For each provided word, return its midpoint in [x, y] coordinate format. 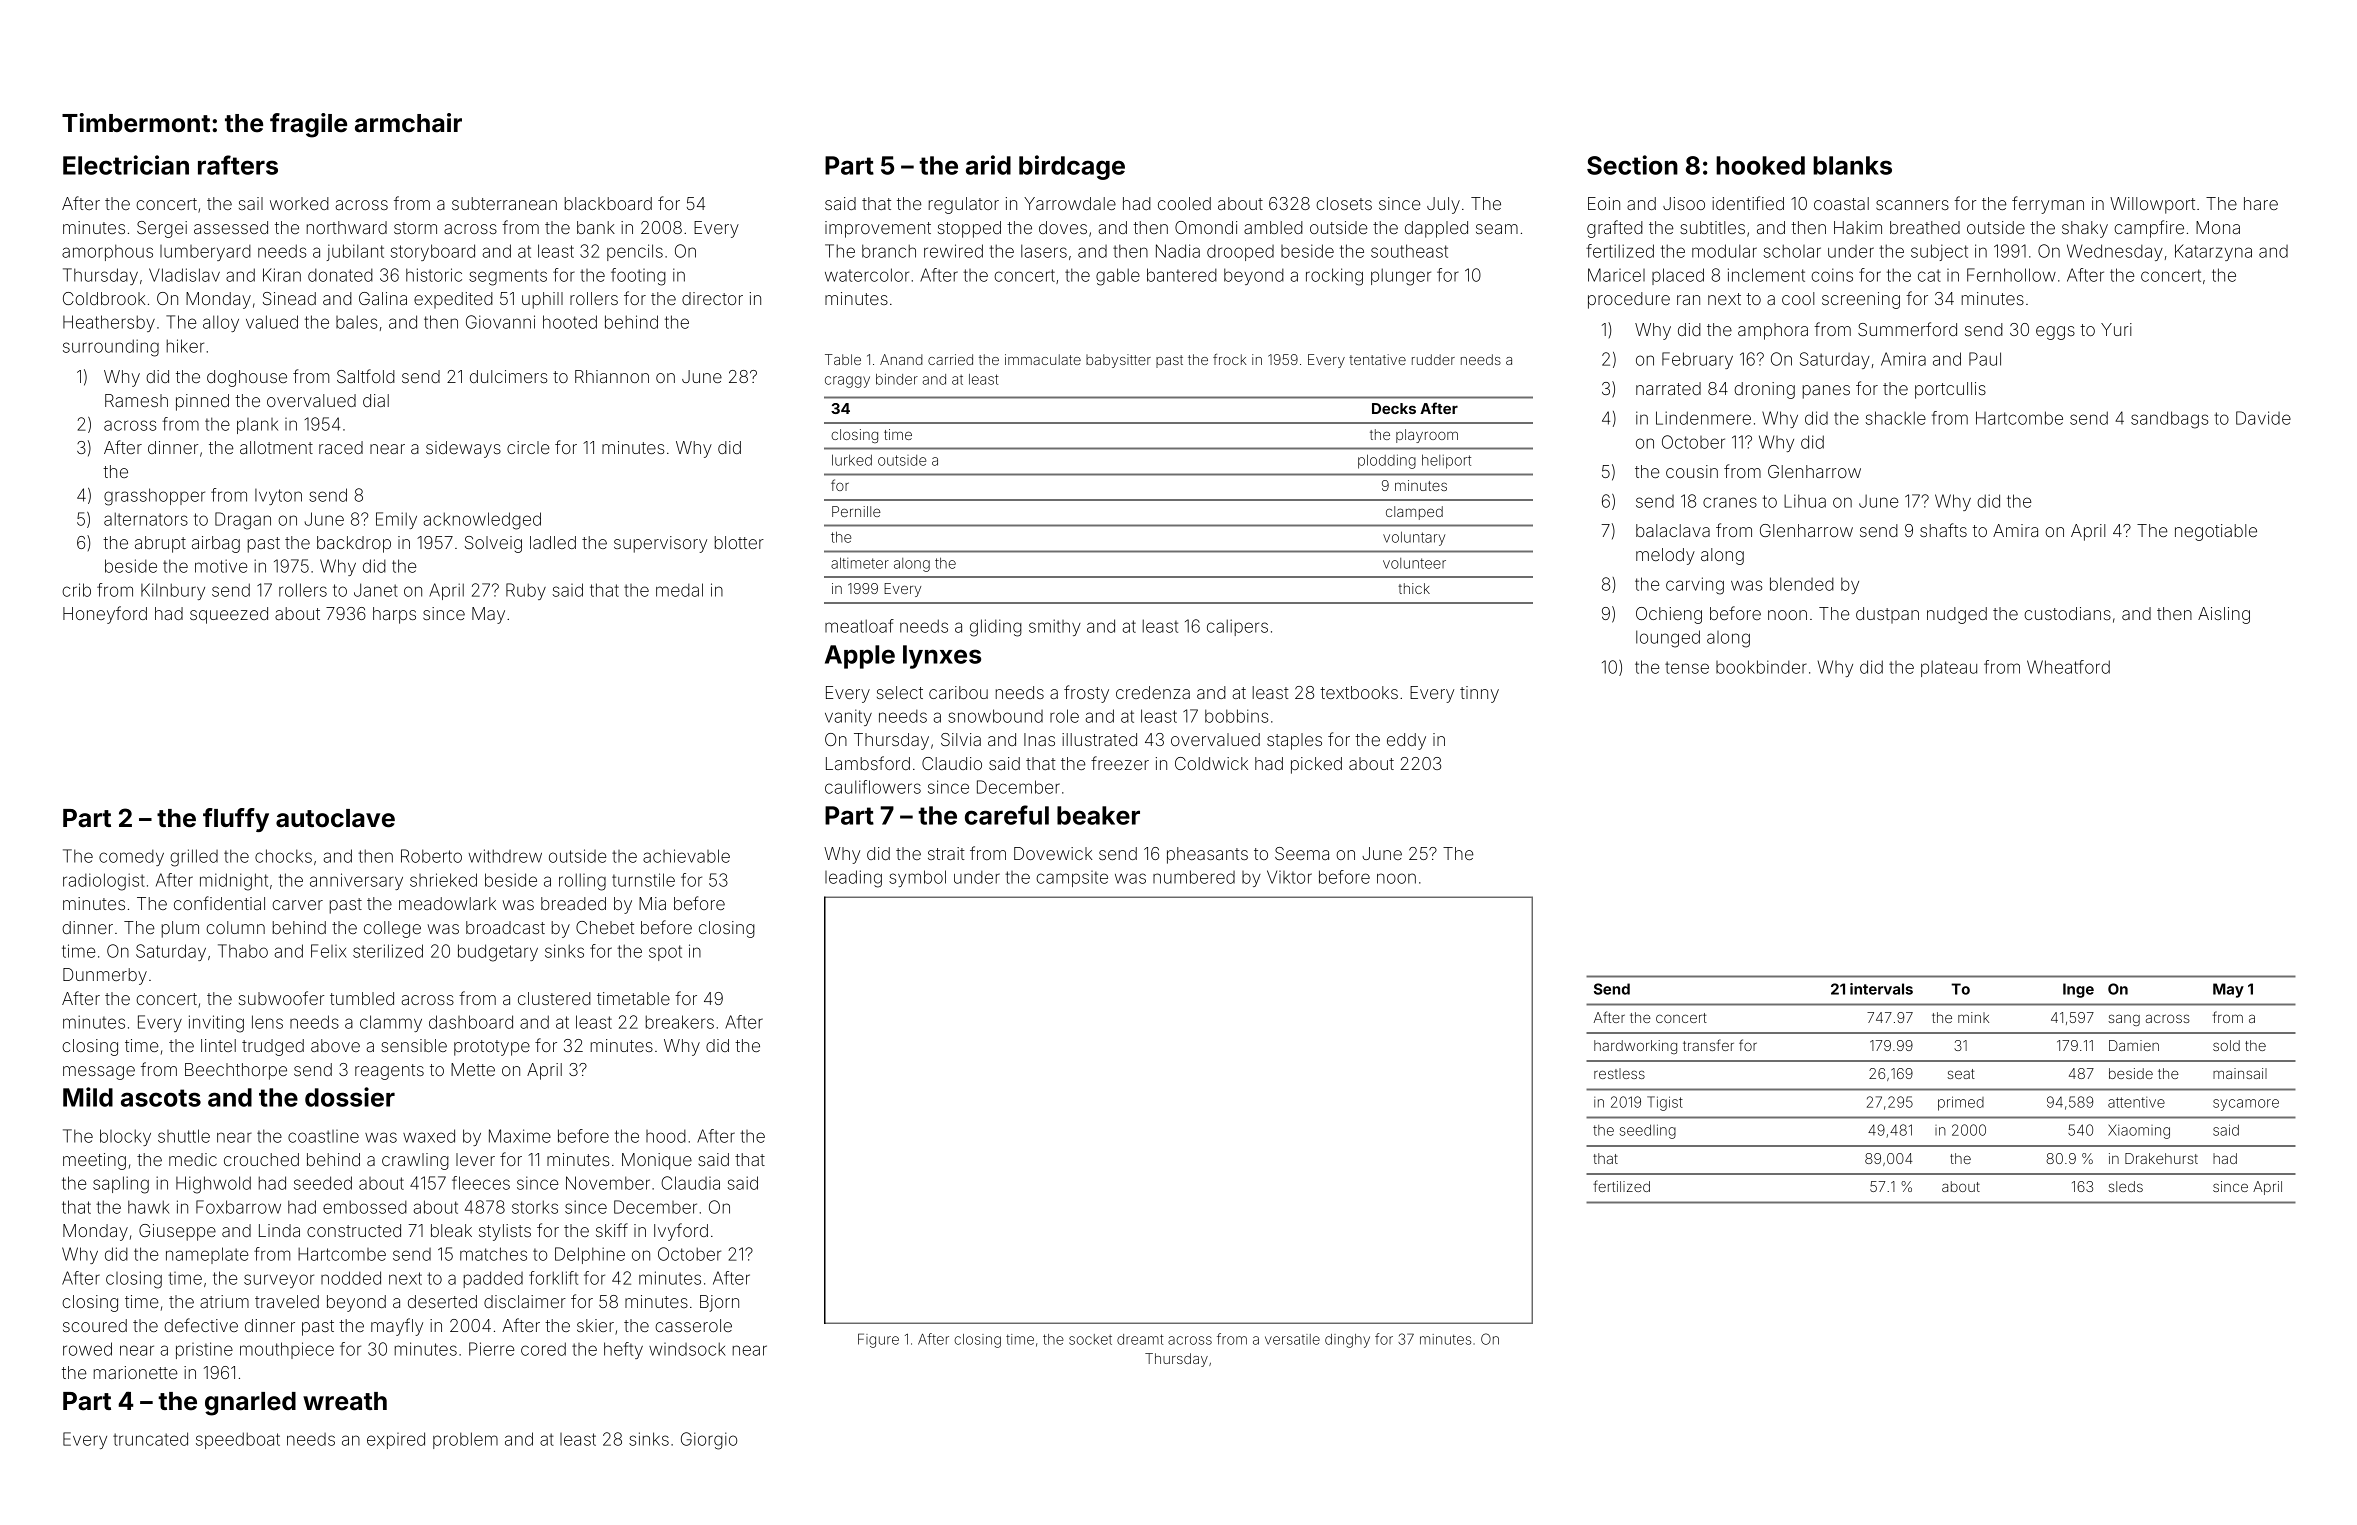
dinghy [1347, 1341]
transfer [1708, 1045]
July [1443, 205]
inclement [1766, 275]
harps [394, 615]
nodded [351, 1278]
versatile [1292, 1339]
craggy [847, 382]
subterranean [504, 203]
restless [1619, 1073]
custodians [2067, 613]
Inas [1039, 739]
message [99, 1073]
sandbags [2169, 420]
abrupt [160, 544]
